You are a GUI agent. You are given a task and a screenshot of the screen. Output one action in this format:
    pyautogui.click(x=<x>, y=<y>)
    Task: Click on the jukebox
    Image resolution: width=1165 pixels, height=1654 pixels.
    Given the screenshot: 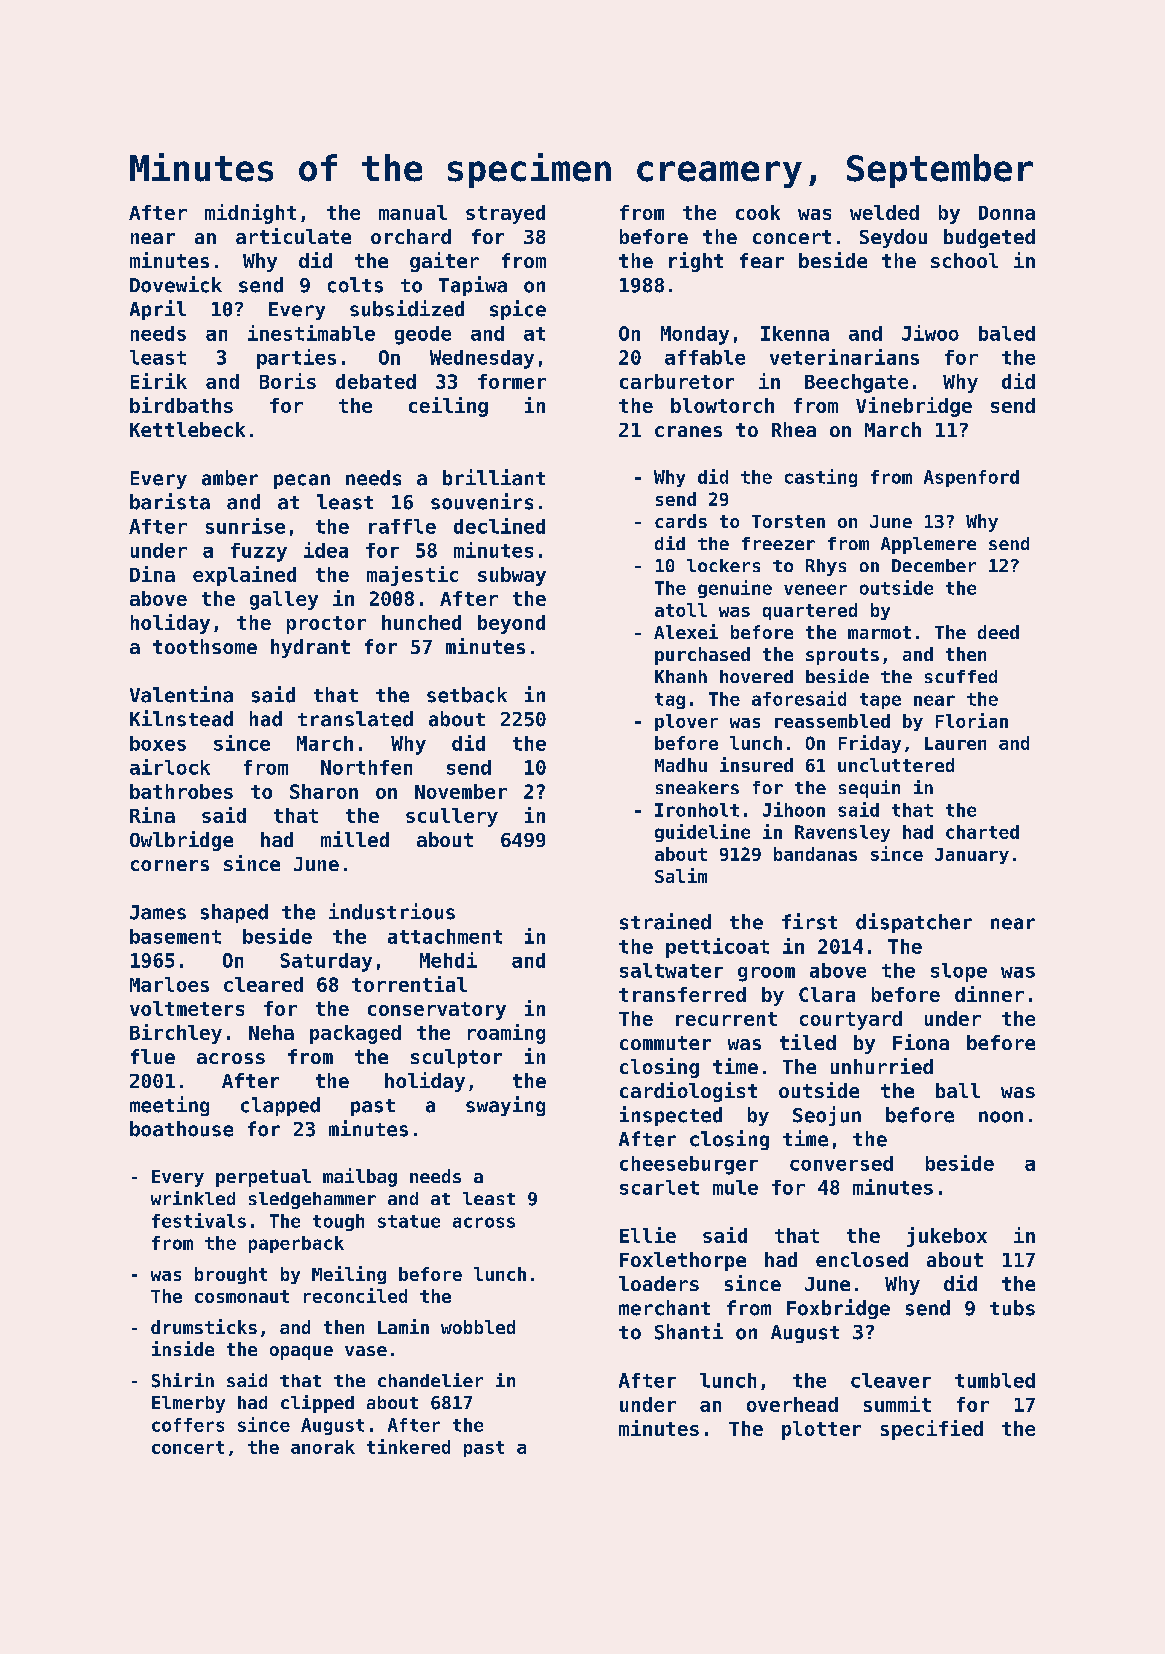 What is the action you would take?
    pyautogui.click(x=947, y=1237)
